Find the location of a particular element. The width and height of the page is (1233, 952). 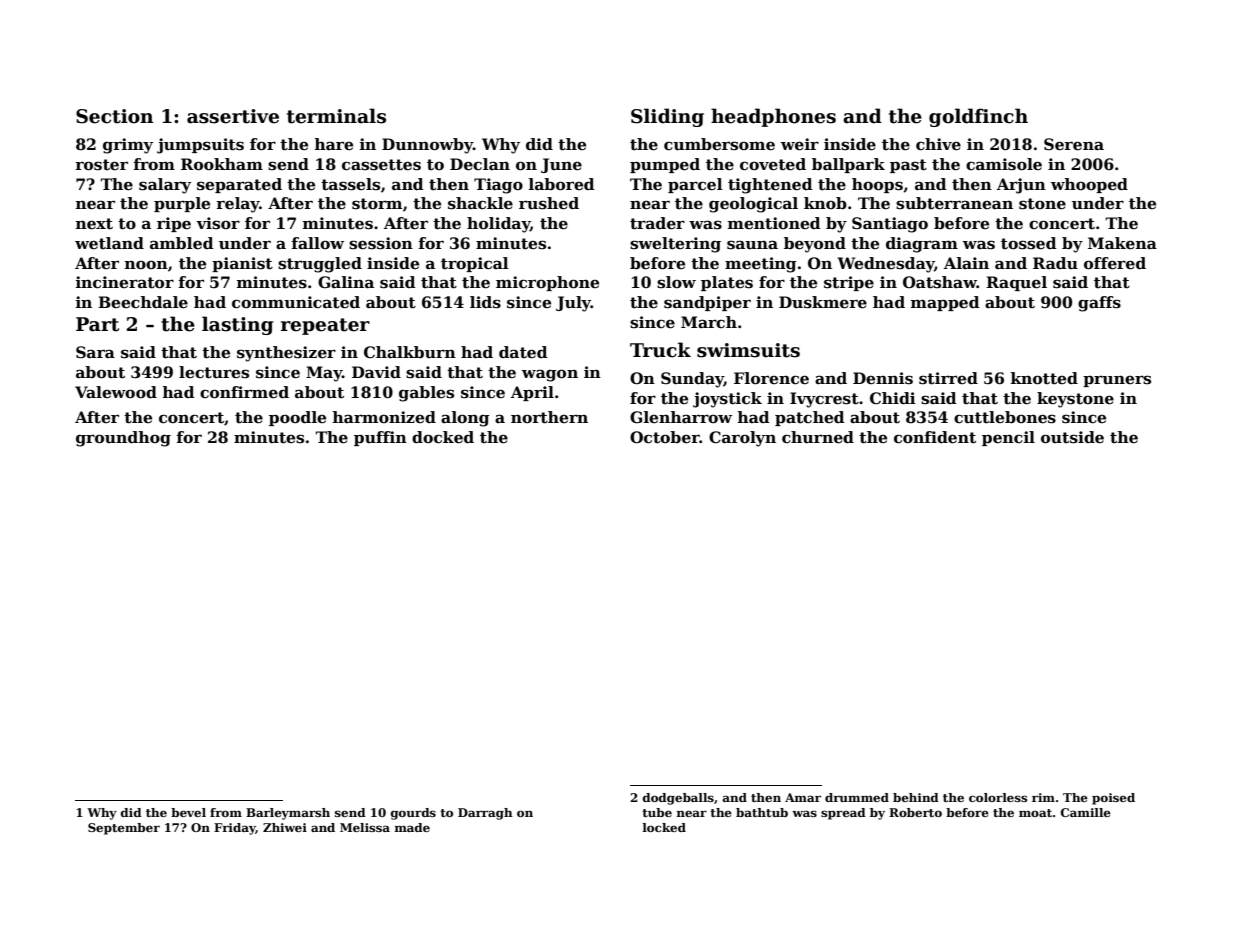

Duskmere is located at coordinates (823, 302).
